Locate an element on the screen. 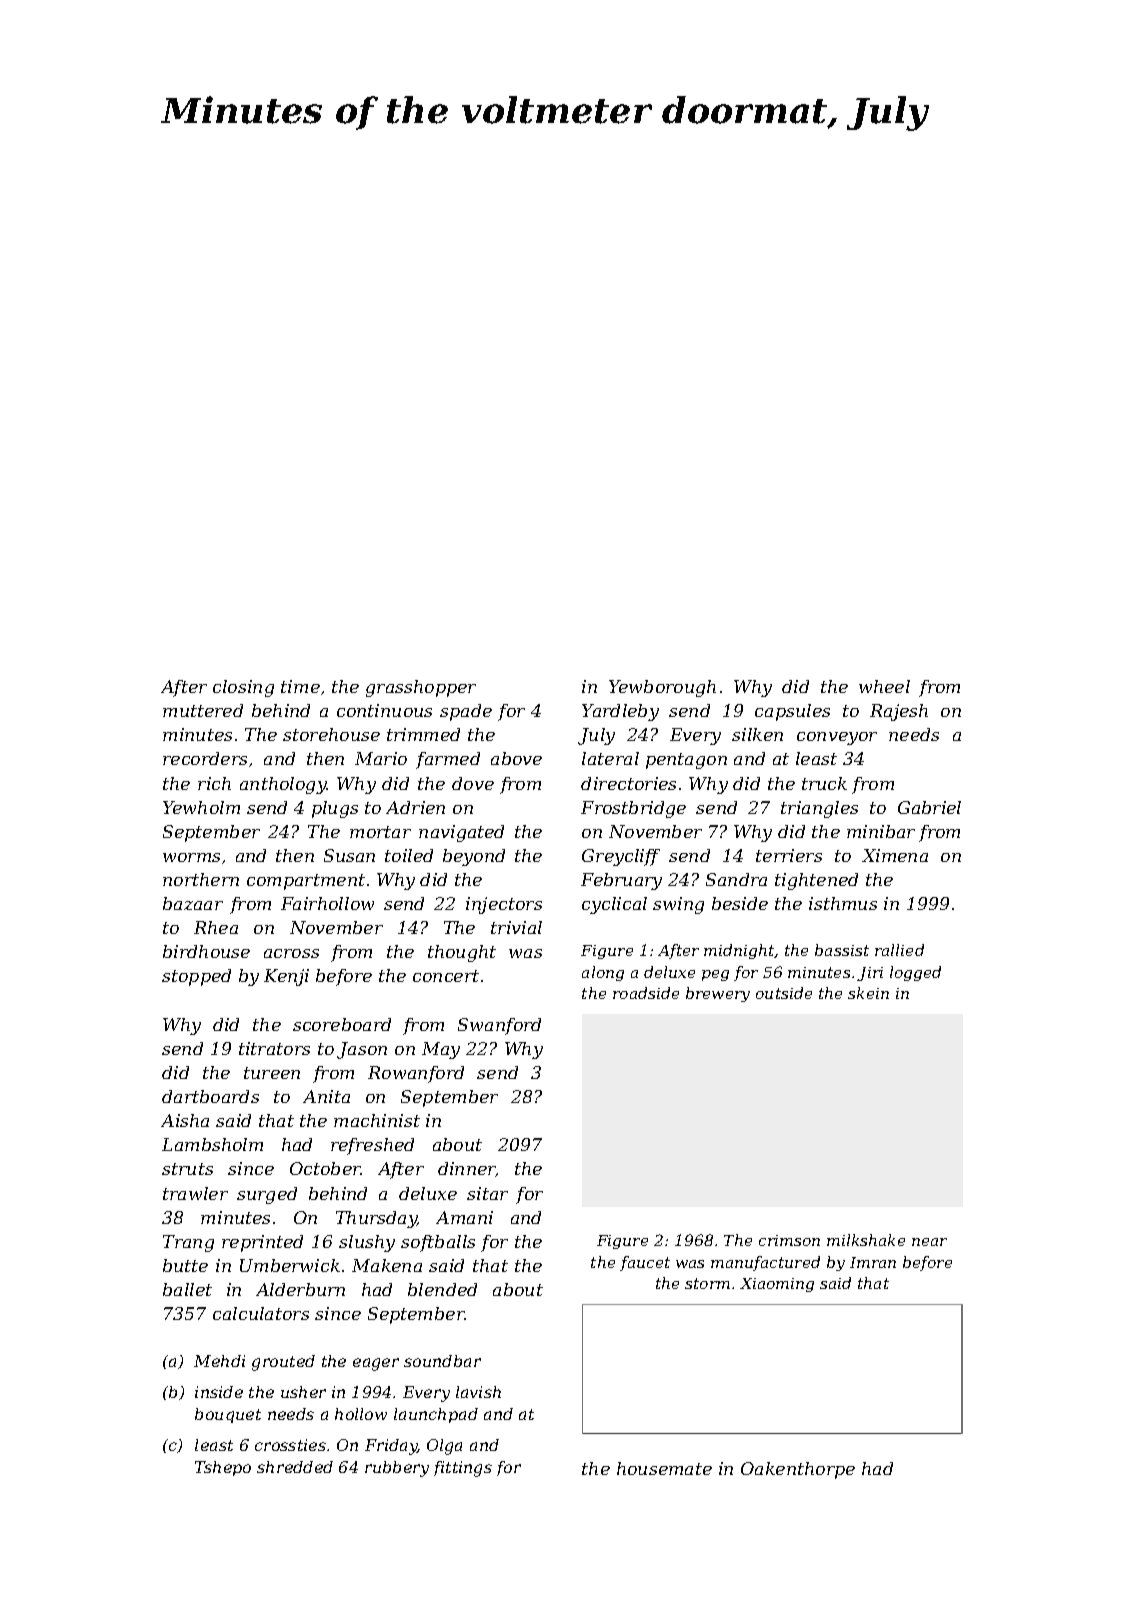  Xiaoming is located at coordinates (777, 1285).
